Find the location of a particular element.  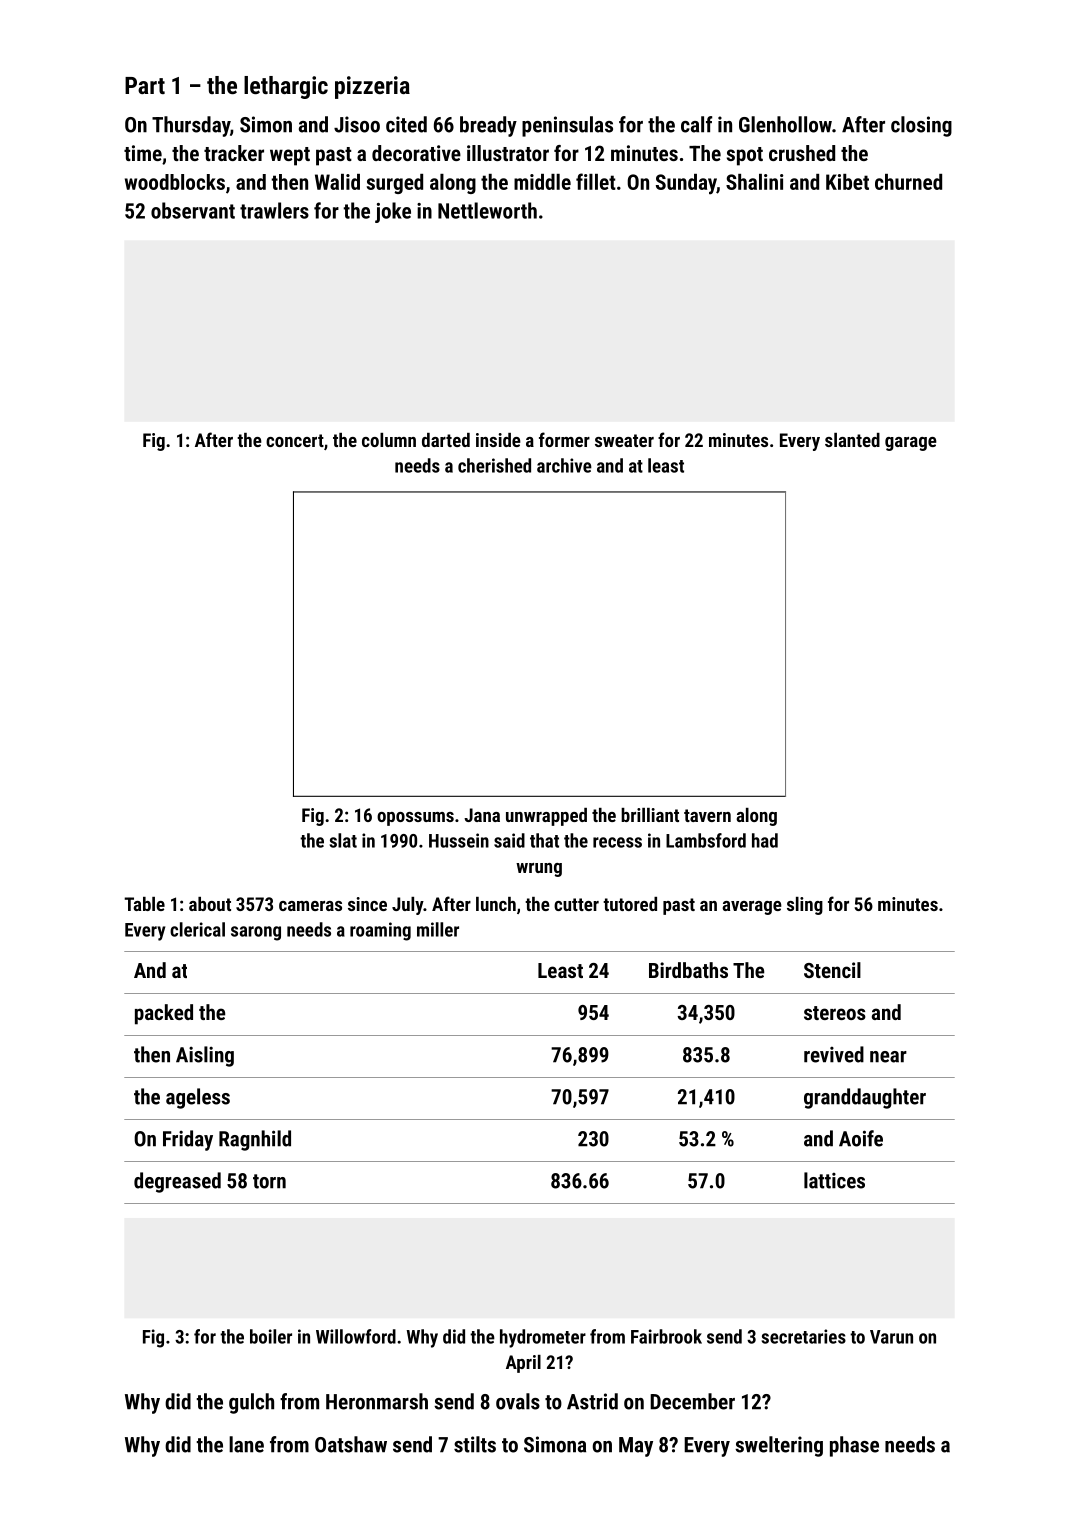

Part is located at coordinates (145, 85).
